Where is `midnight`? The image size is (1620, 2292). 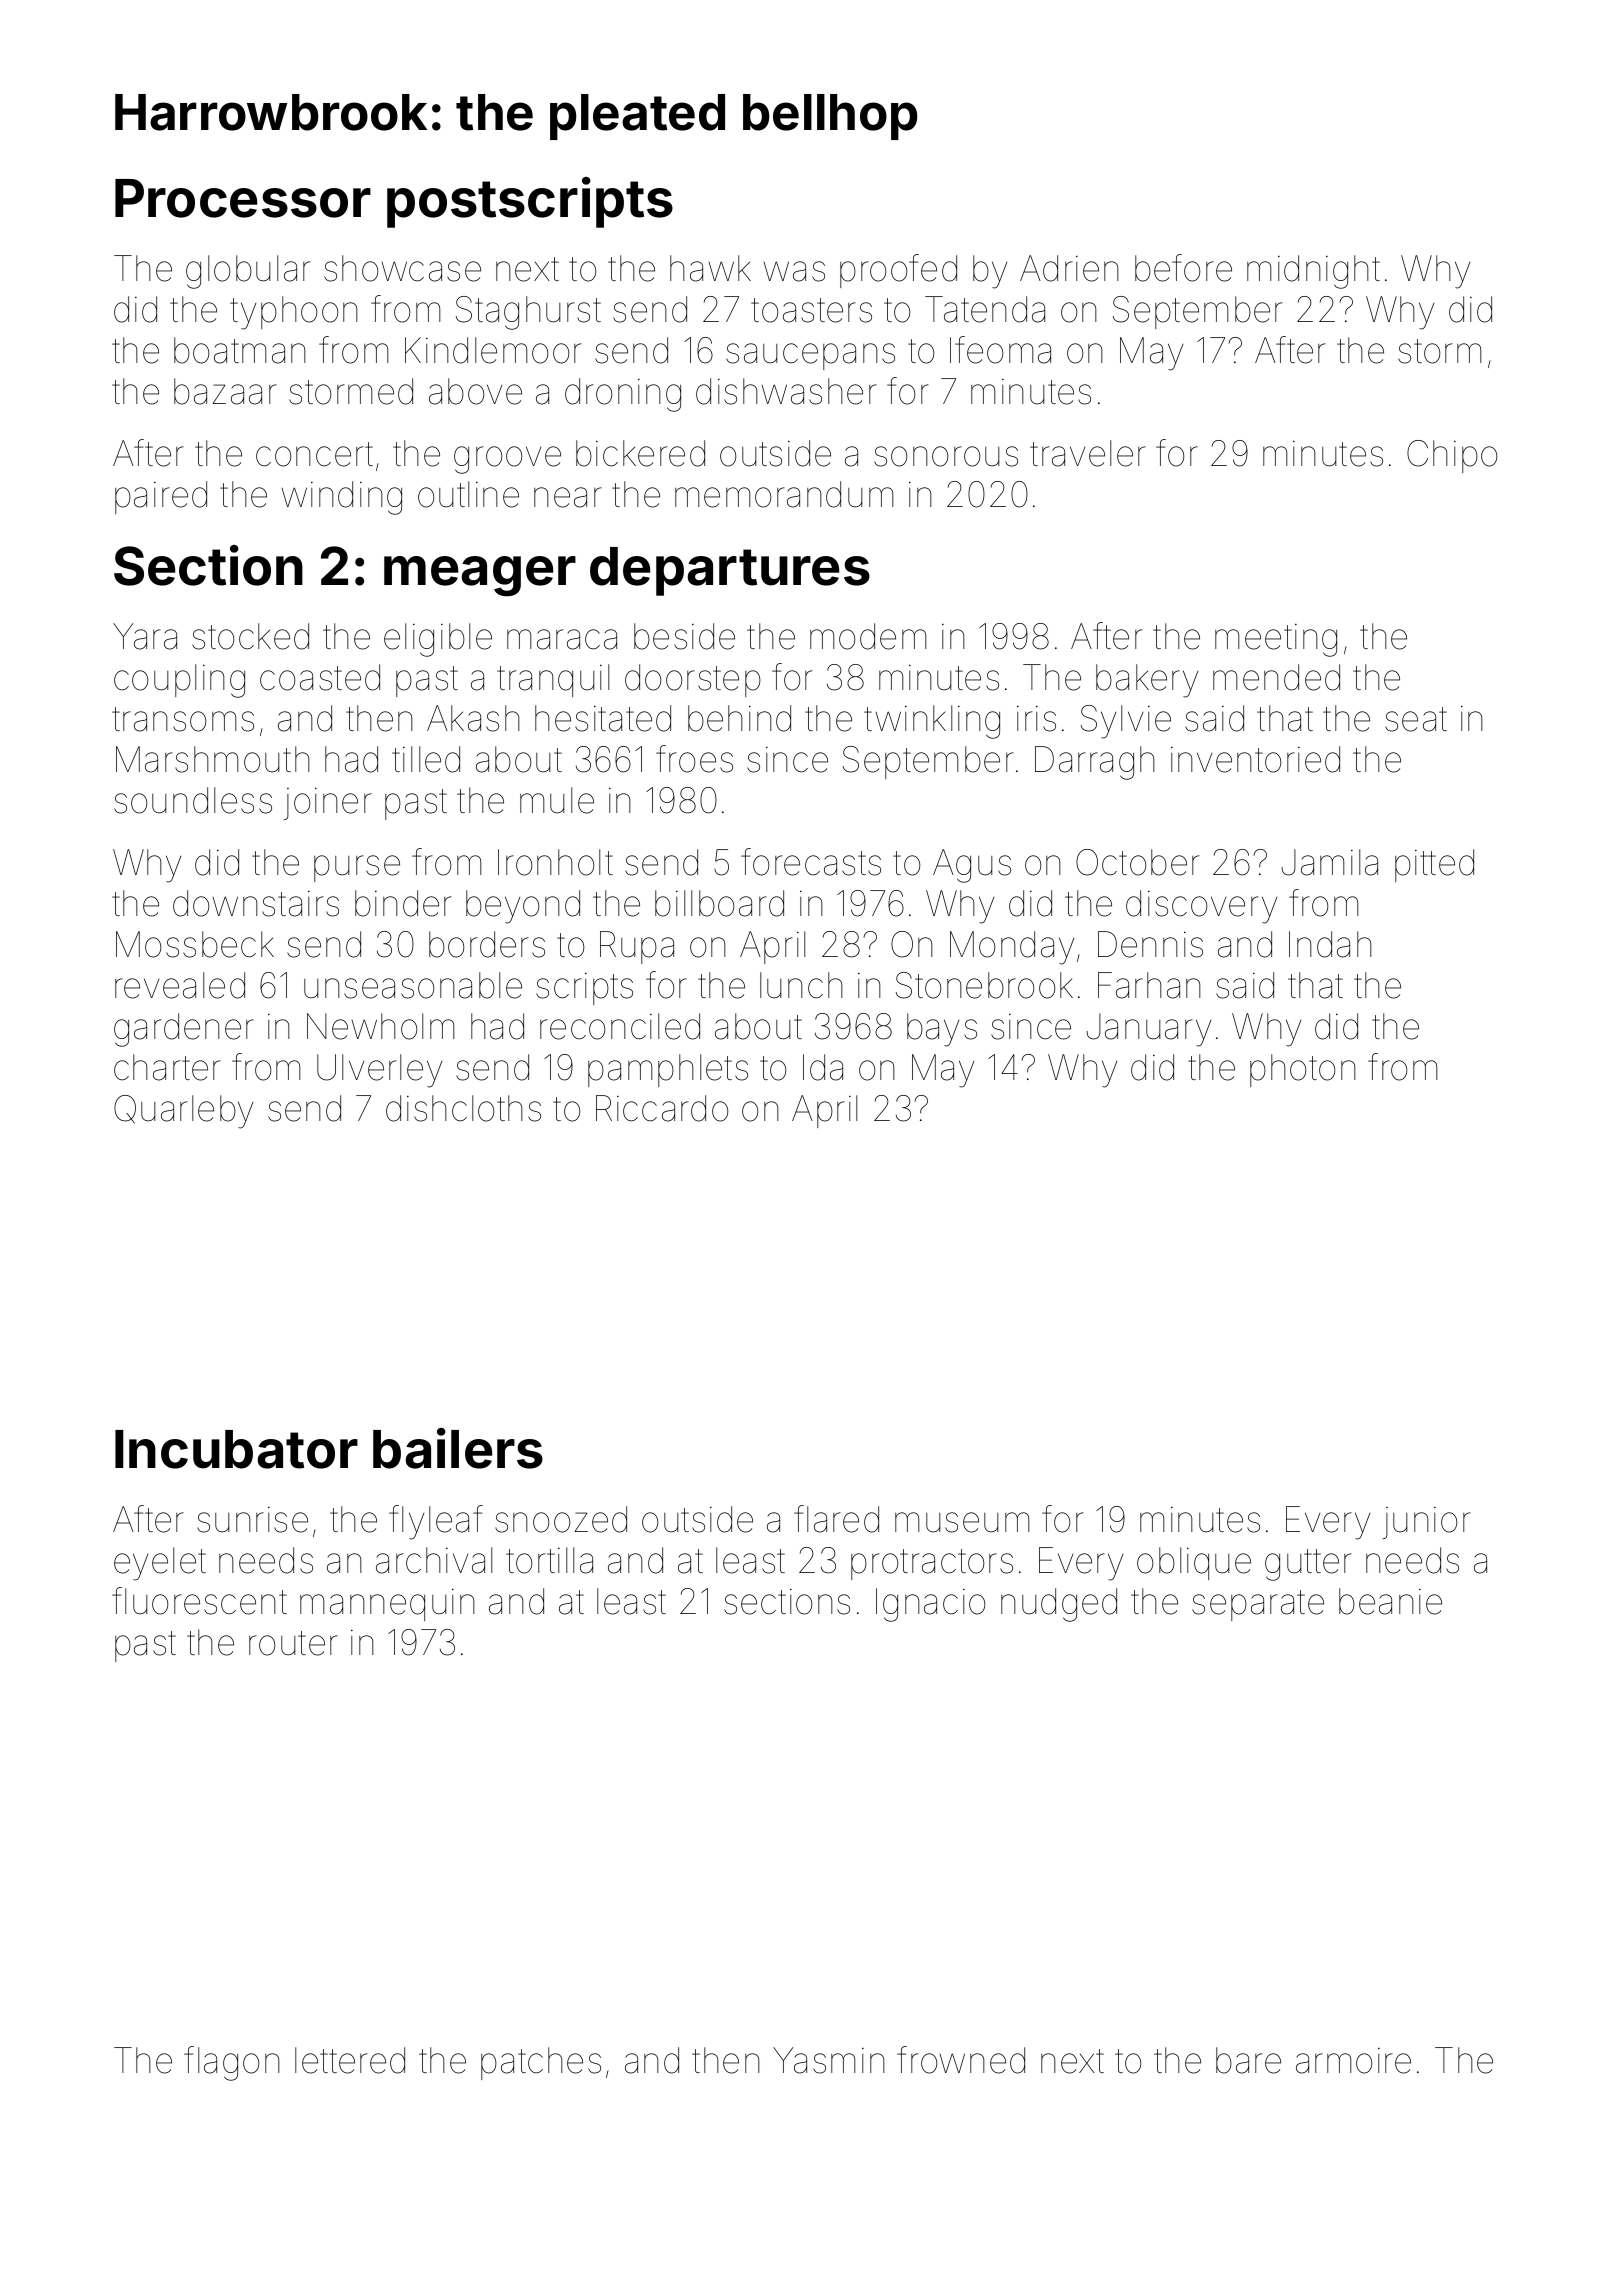 midnight is located at coordinates (1313, 272).
